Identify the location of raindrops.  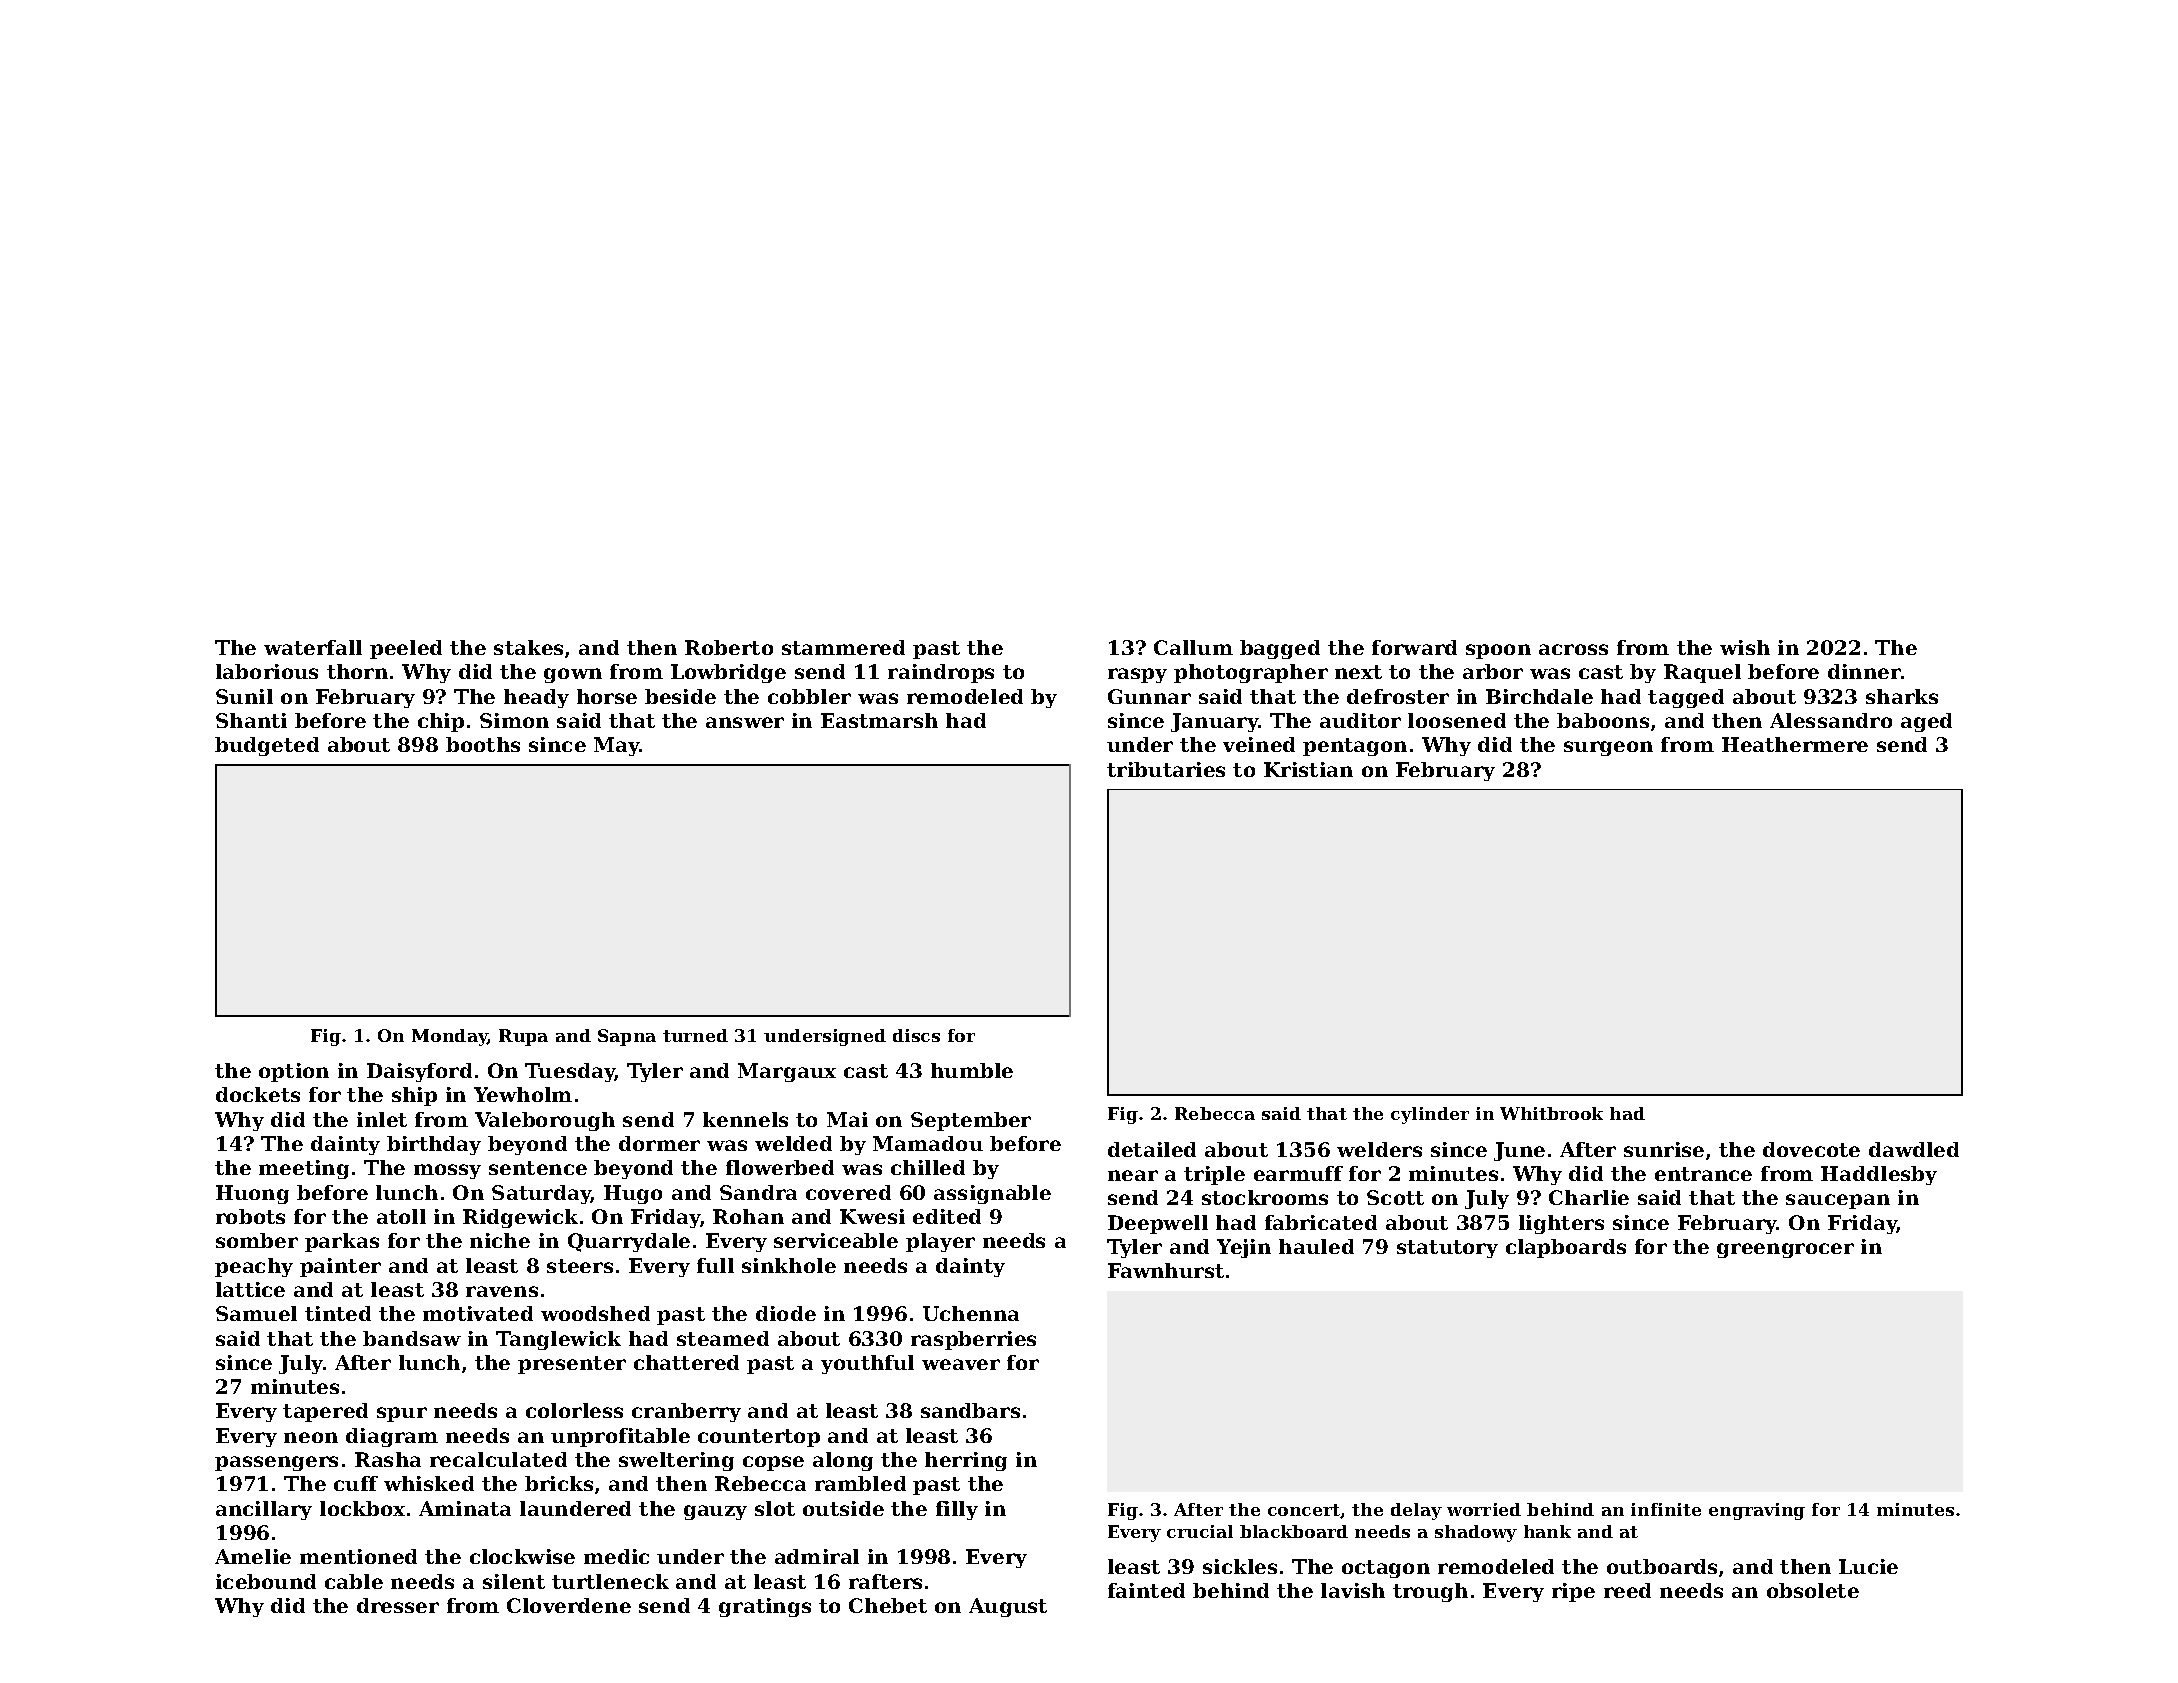
(941, 673).
